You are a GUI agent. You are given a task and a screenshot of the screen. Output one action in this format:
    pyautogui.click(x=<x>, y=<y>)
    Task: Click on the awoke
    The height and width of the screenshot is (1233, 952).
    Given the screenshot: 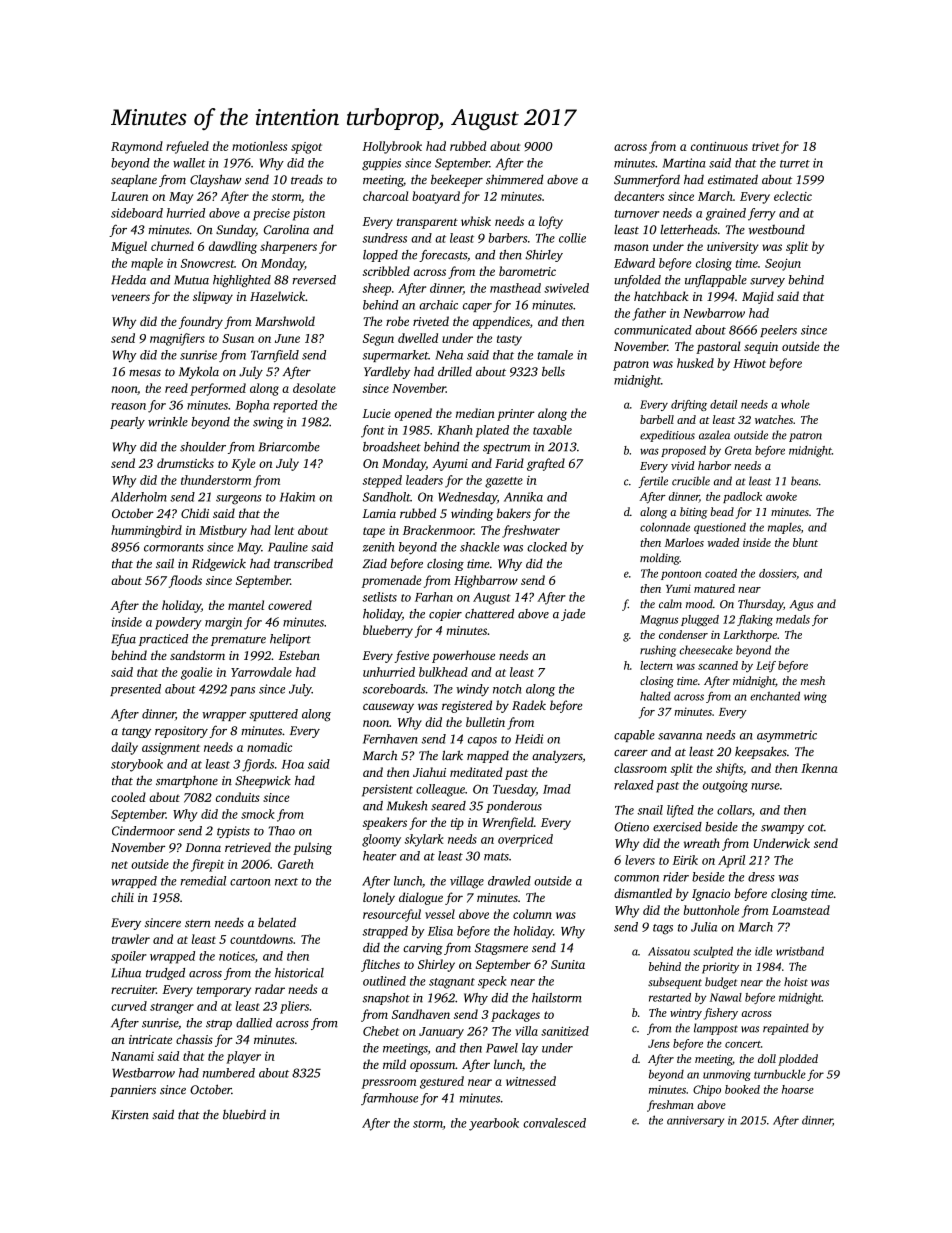 What is the action you would take?
    pyautogui.click(x=781, y=496)
